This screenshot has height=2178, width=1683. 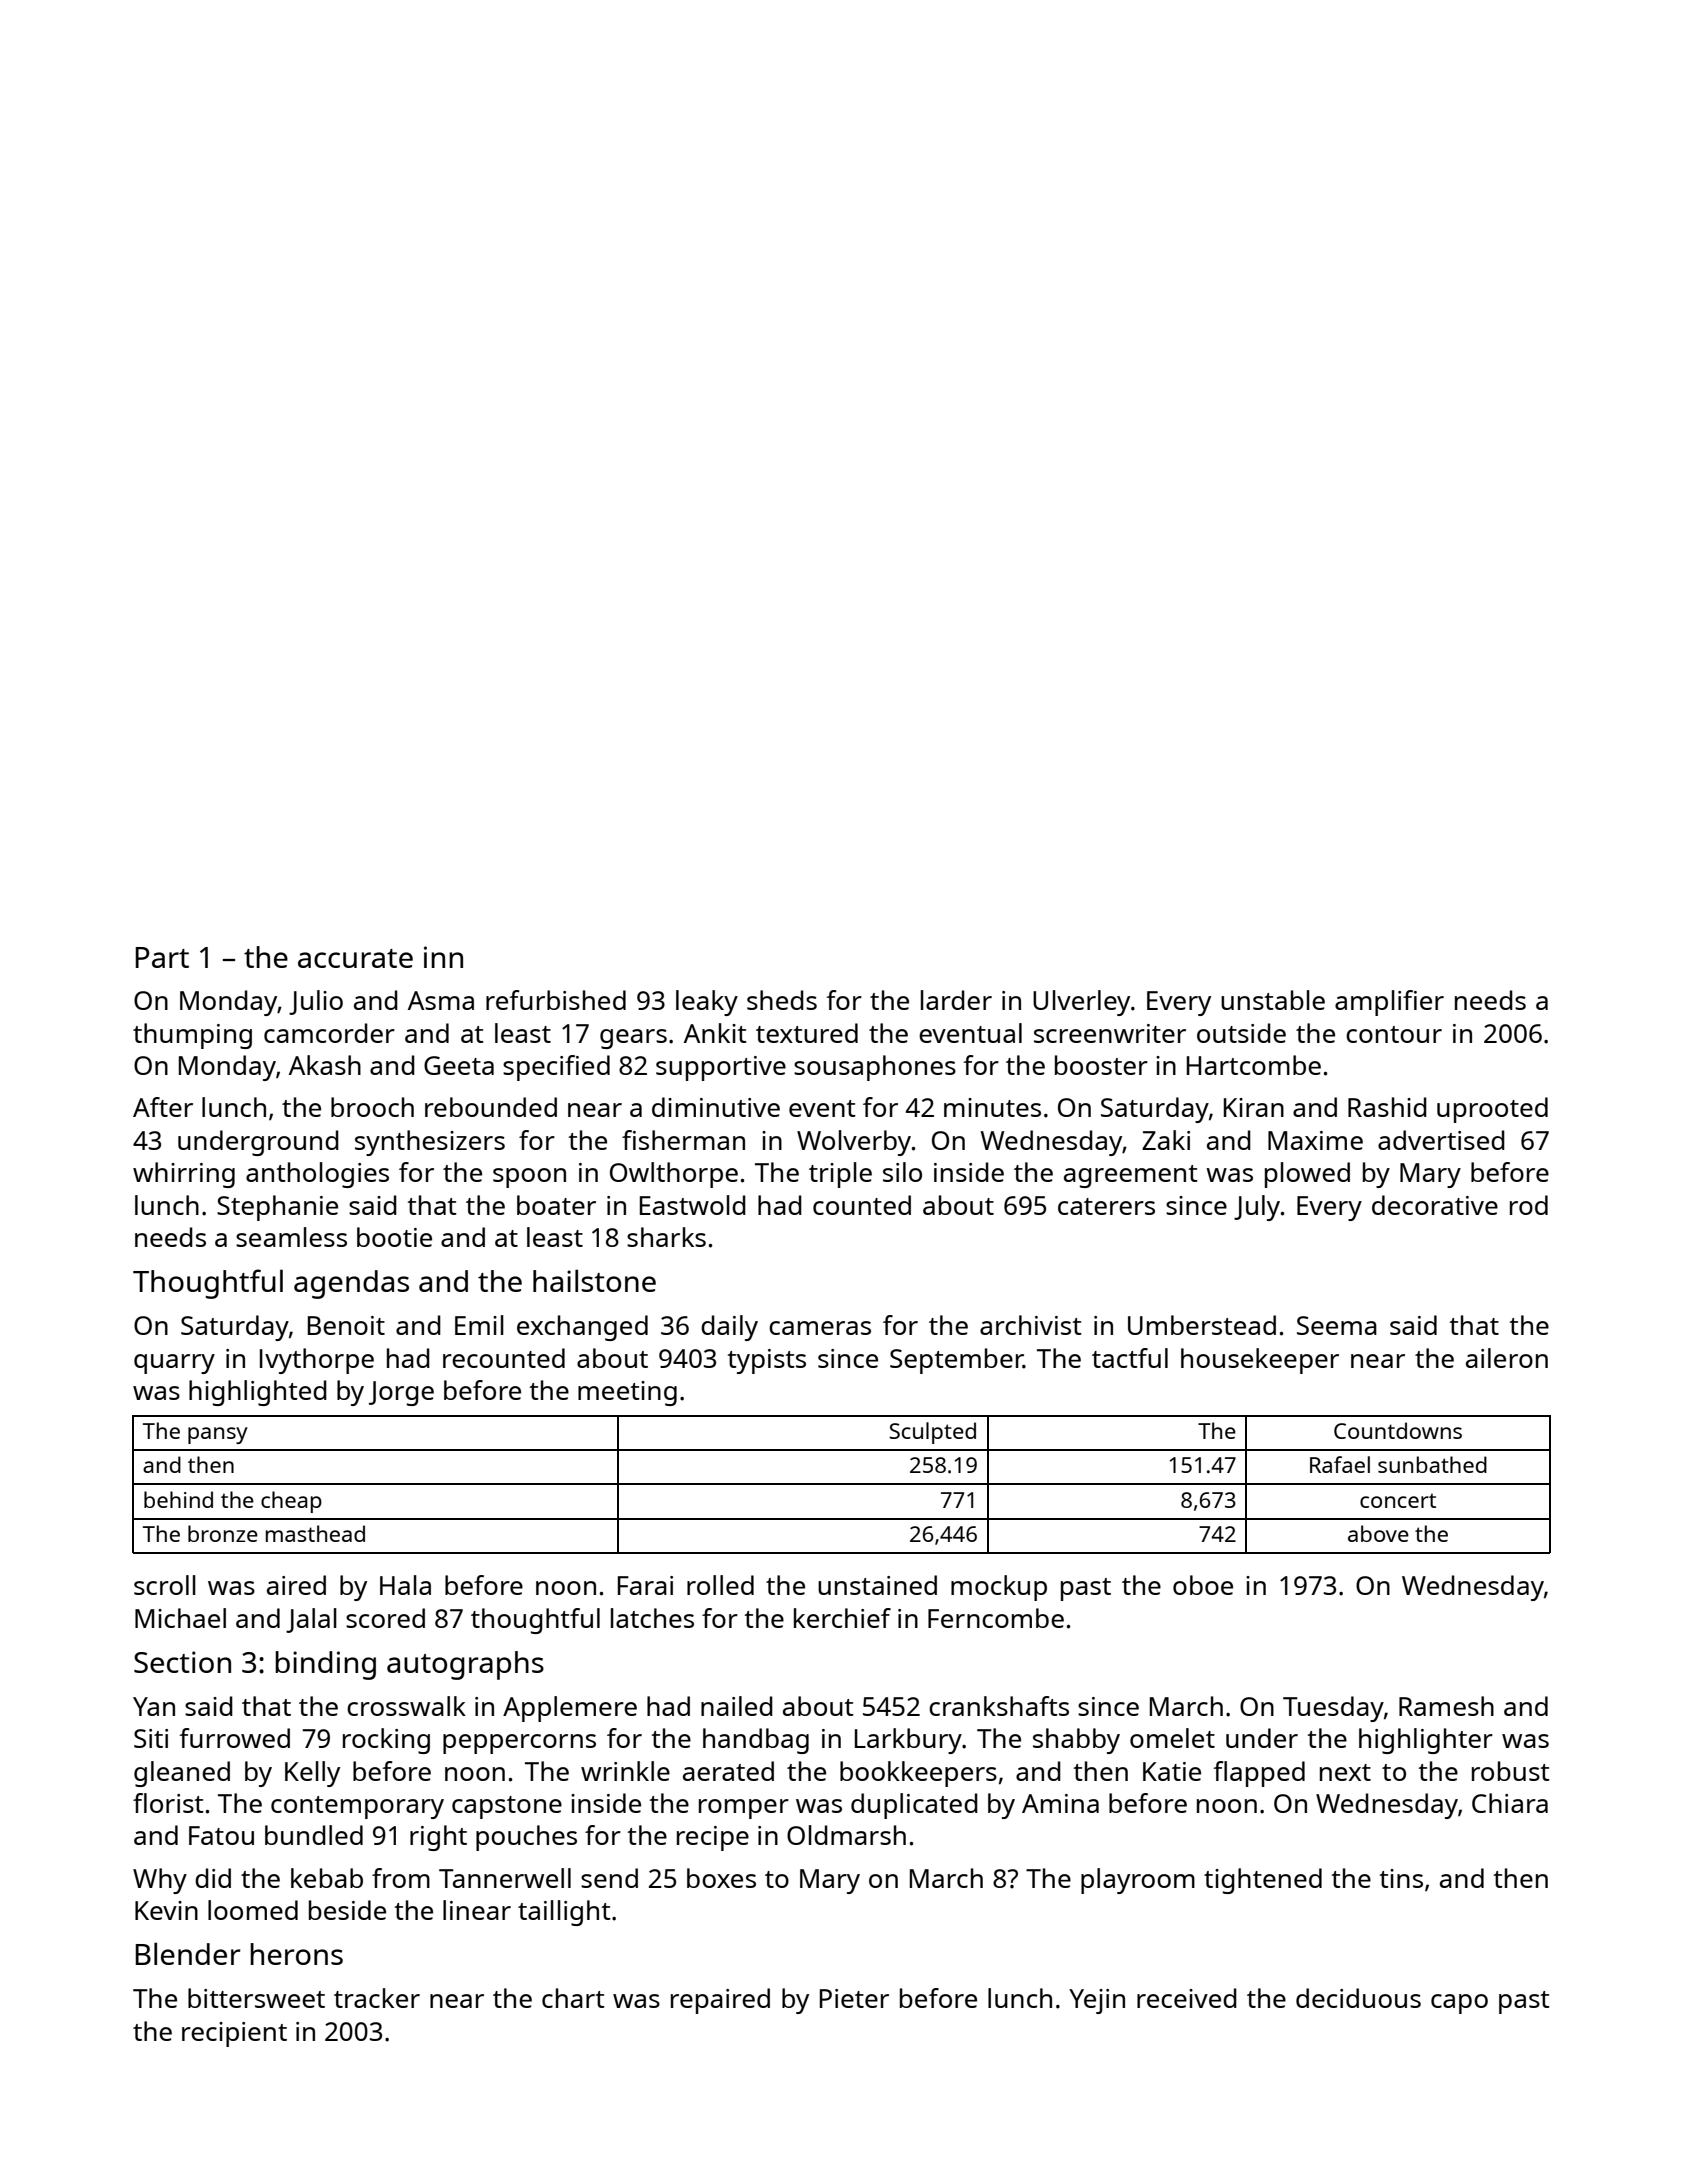 I want to click on seamless, so click(x=291, y=1237).
